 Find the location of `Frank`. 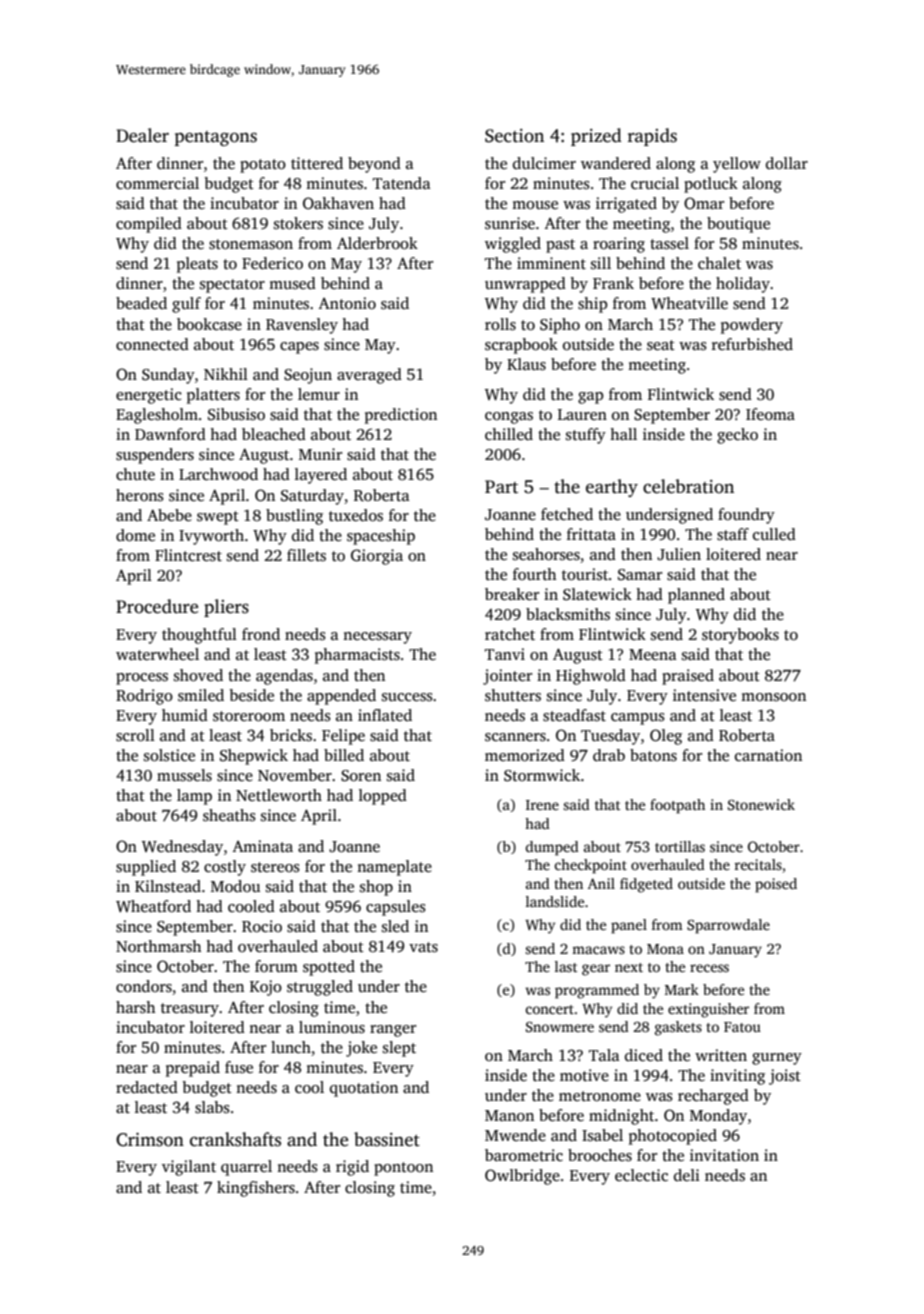

Frank is located at coordinates (613, 283).
